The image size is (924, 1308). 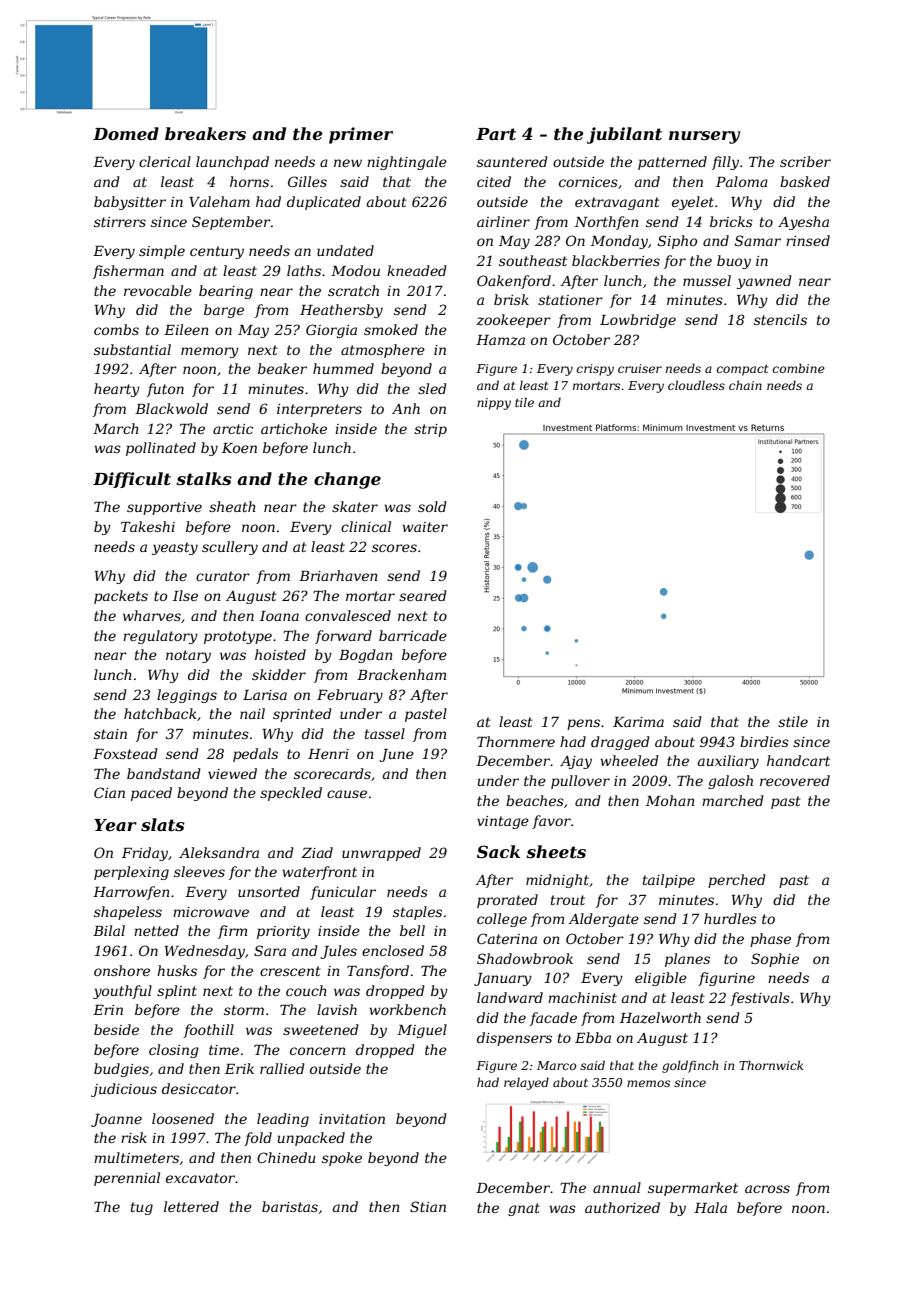 I want to click on hearty, so click(x=117, y=390).
